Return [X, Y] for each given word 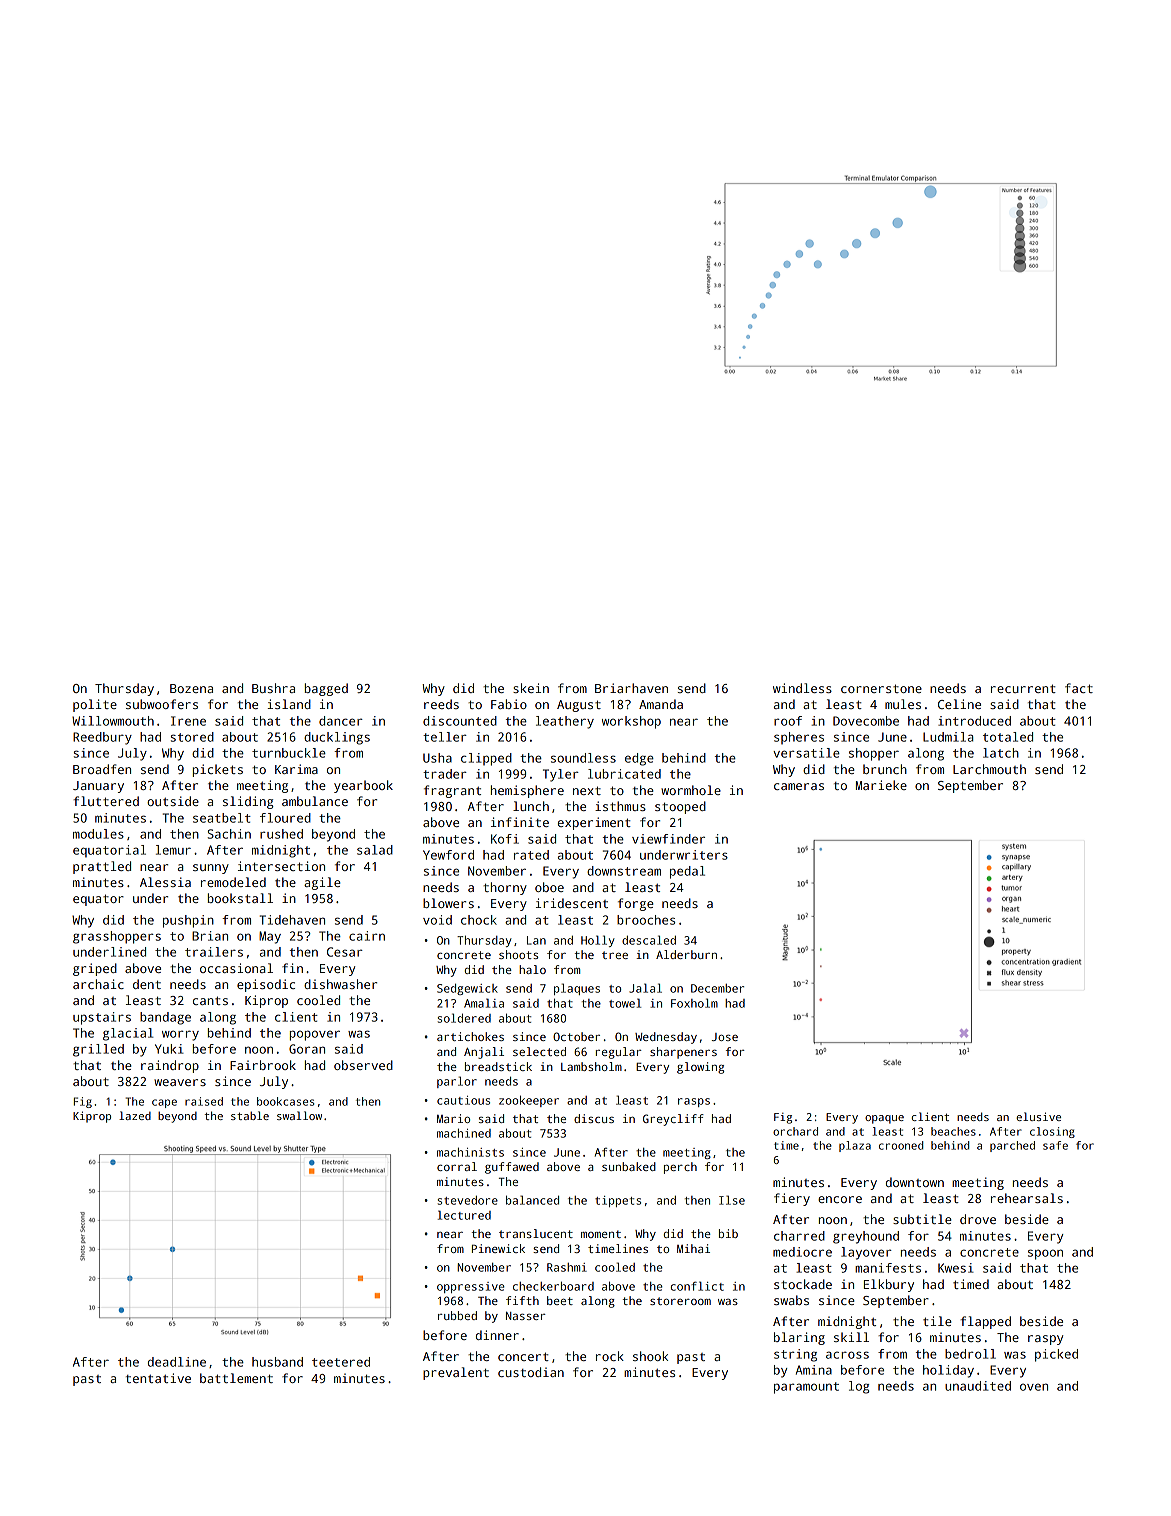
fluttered [106, 801]
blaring [799, 1338]
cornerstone [881, 688]
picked [1056, 1355]
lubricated [624, 774]
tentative [158, 1378]
